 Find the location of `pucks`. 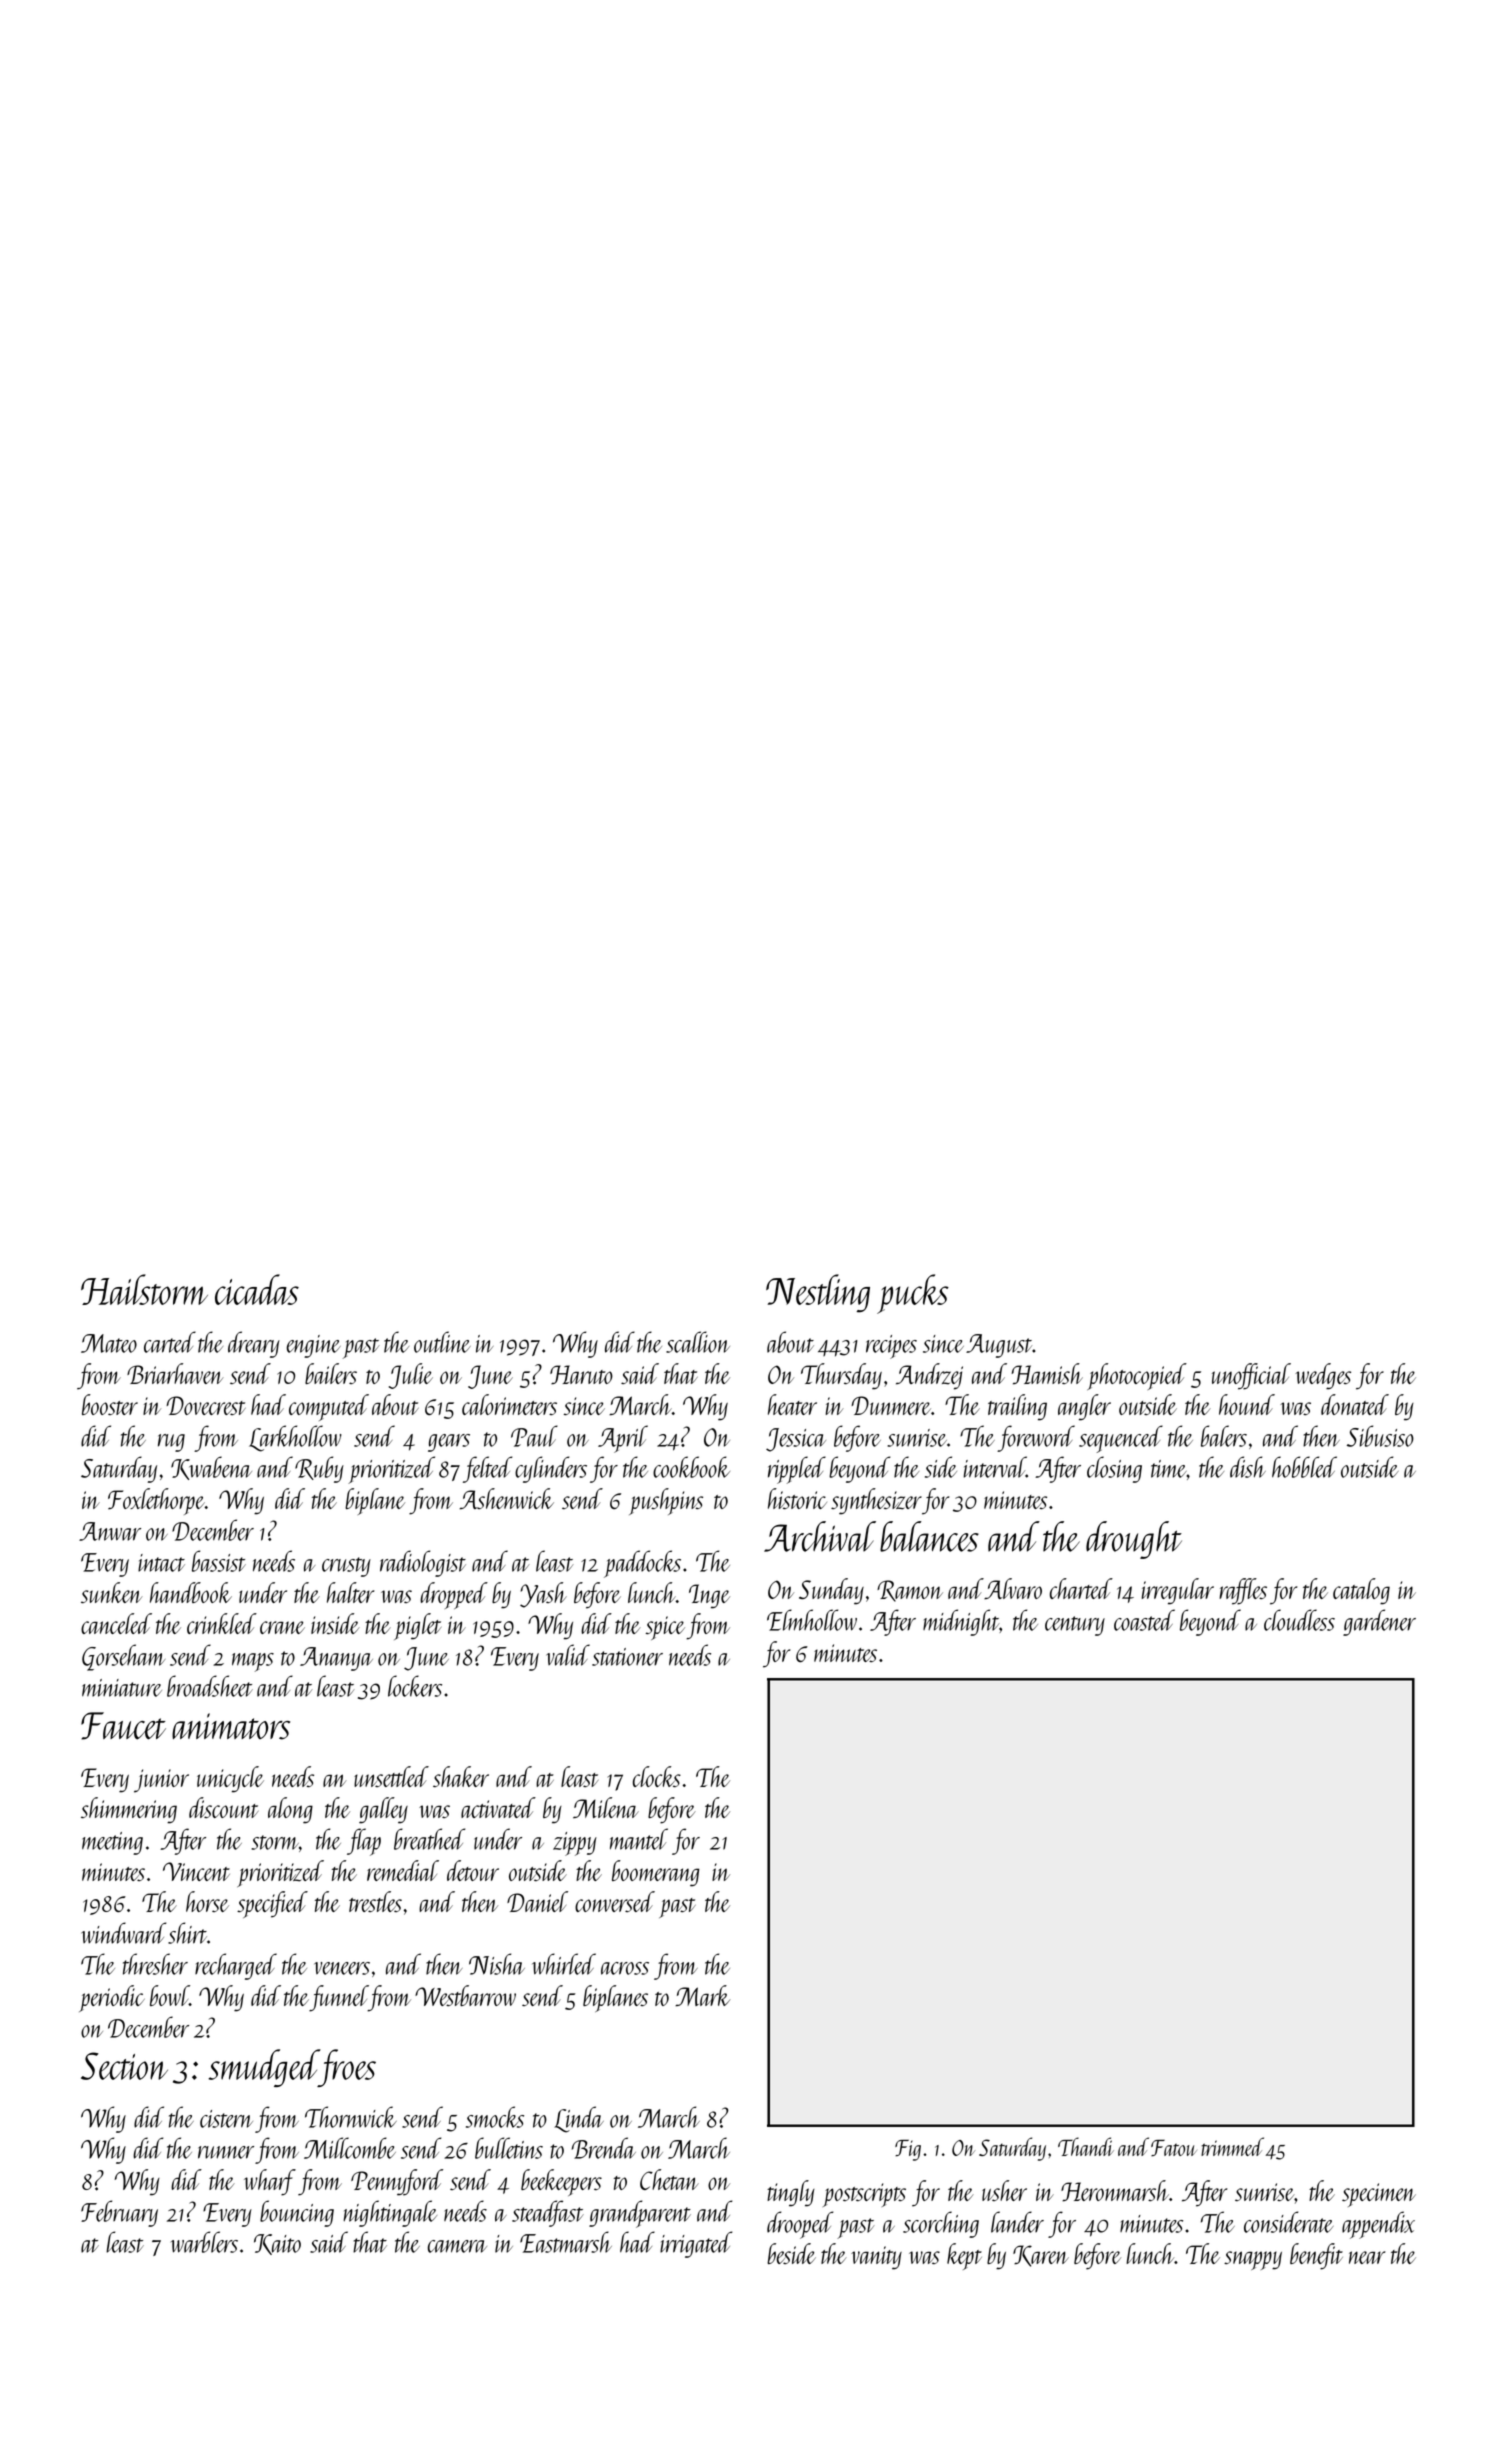

pucks is located at coordinates (913, 1294).
